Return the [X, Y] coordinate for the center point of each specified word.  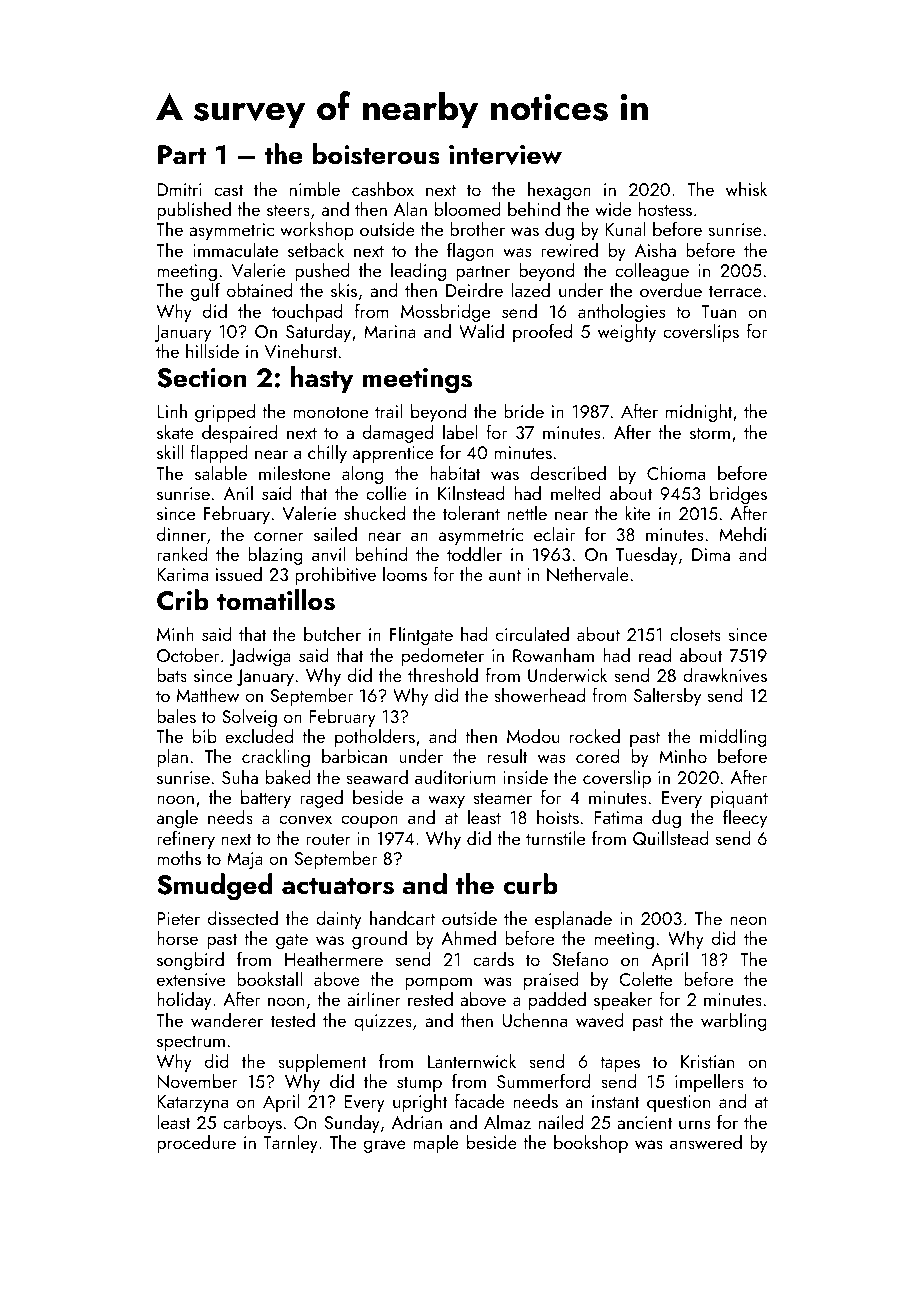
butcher [332, 634]
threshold [443, 675]
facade [480, 1100]
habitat [455, 473]
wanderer [227, 1020]
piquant [739, 800]
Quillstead [671, 838]
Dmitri [179, 189]
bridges [738, 495]
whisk [746, 189]
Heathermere [334, 959]
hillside [212, 351]
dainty [339, 920]
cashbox [383, 189]
